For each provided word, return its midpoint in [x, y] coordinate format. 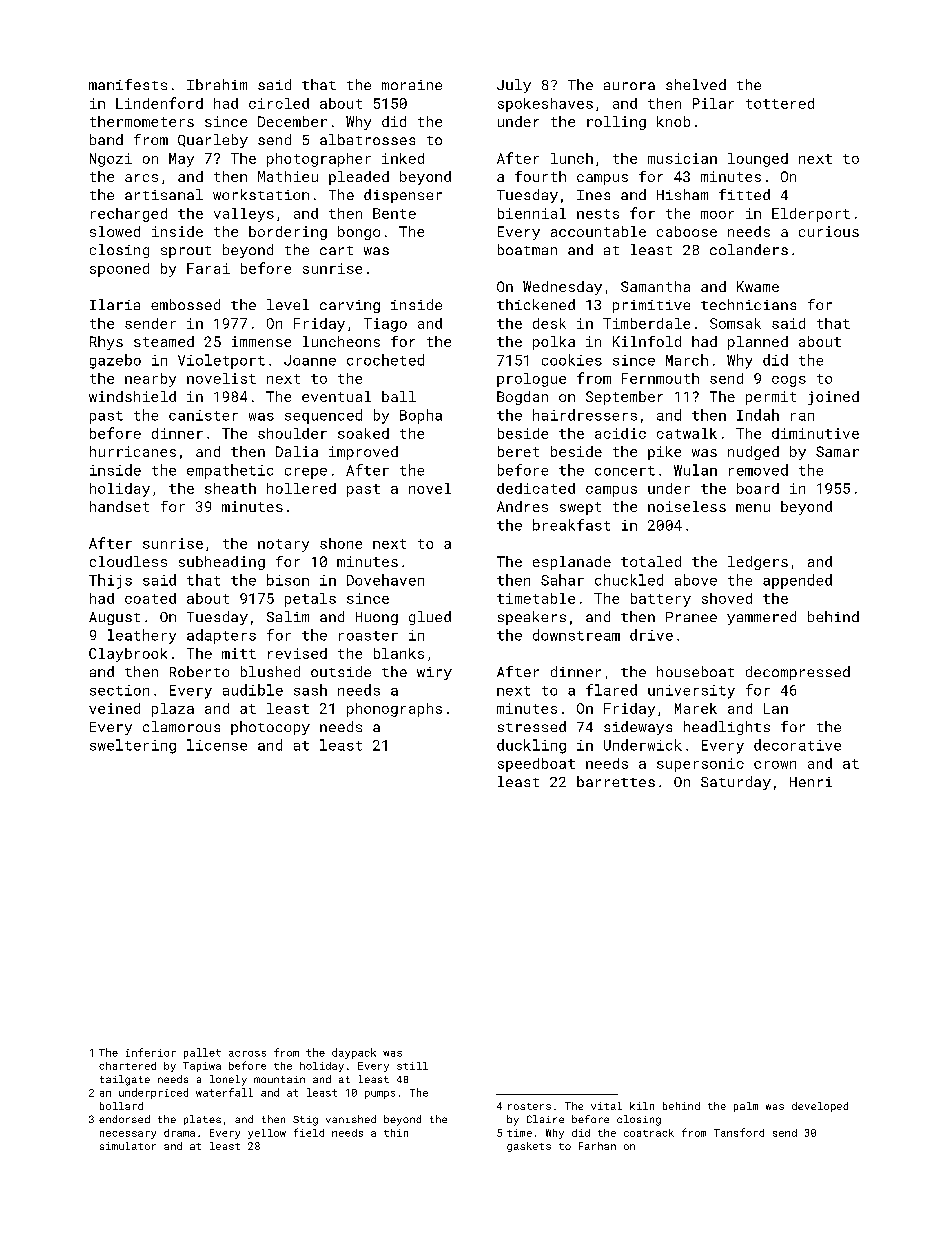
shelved [696, 84]
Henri [811, 782]
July [514, 86]
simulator [128, 1146]
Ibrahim [217, 84]
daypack [354, 1053]
